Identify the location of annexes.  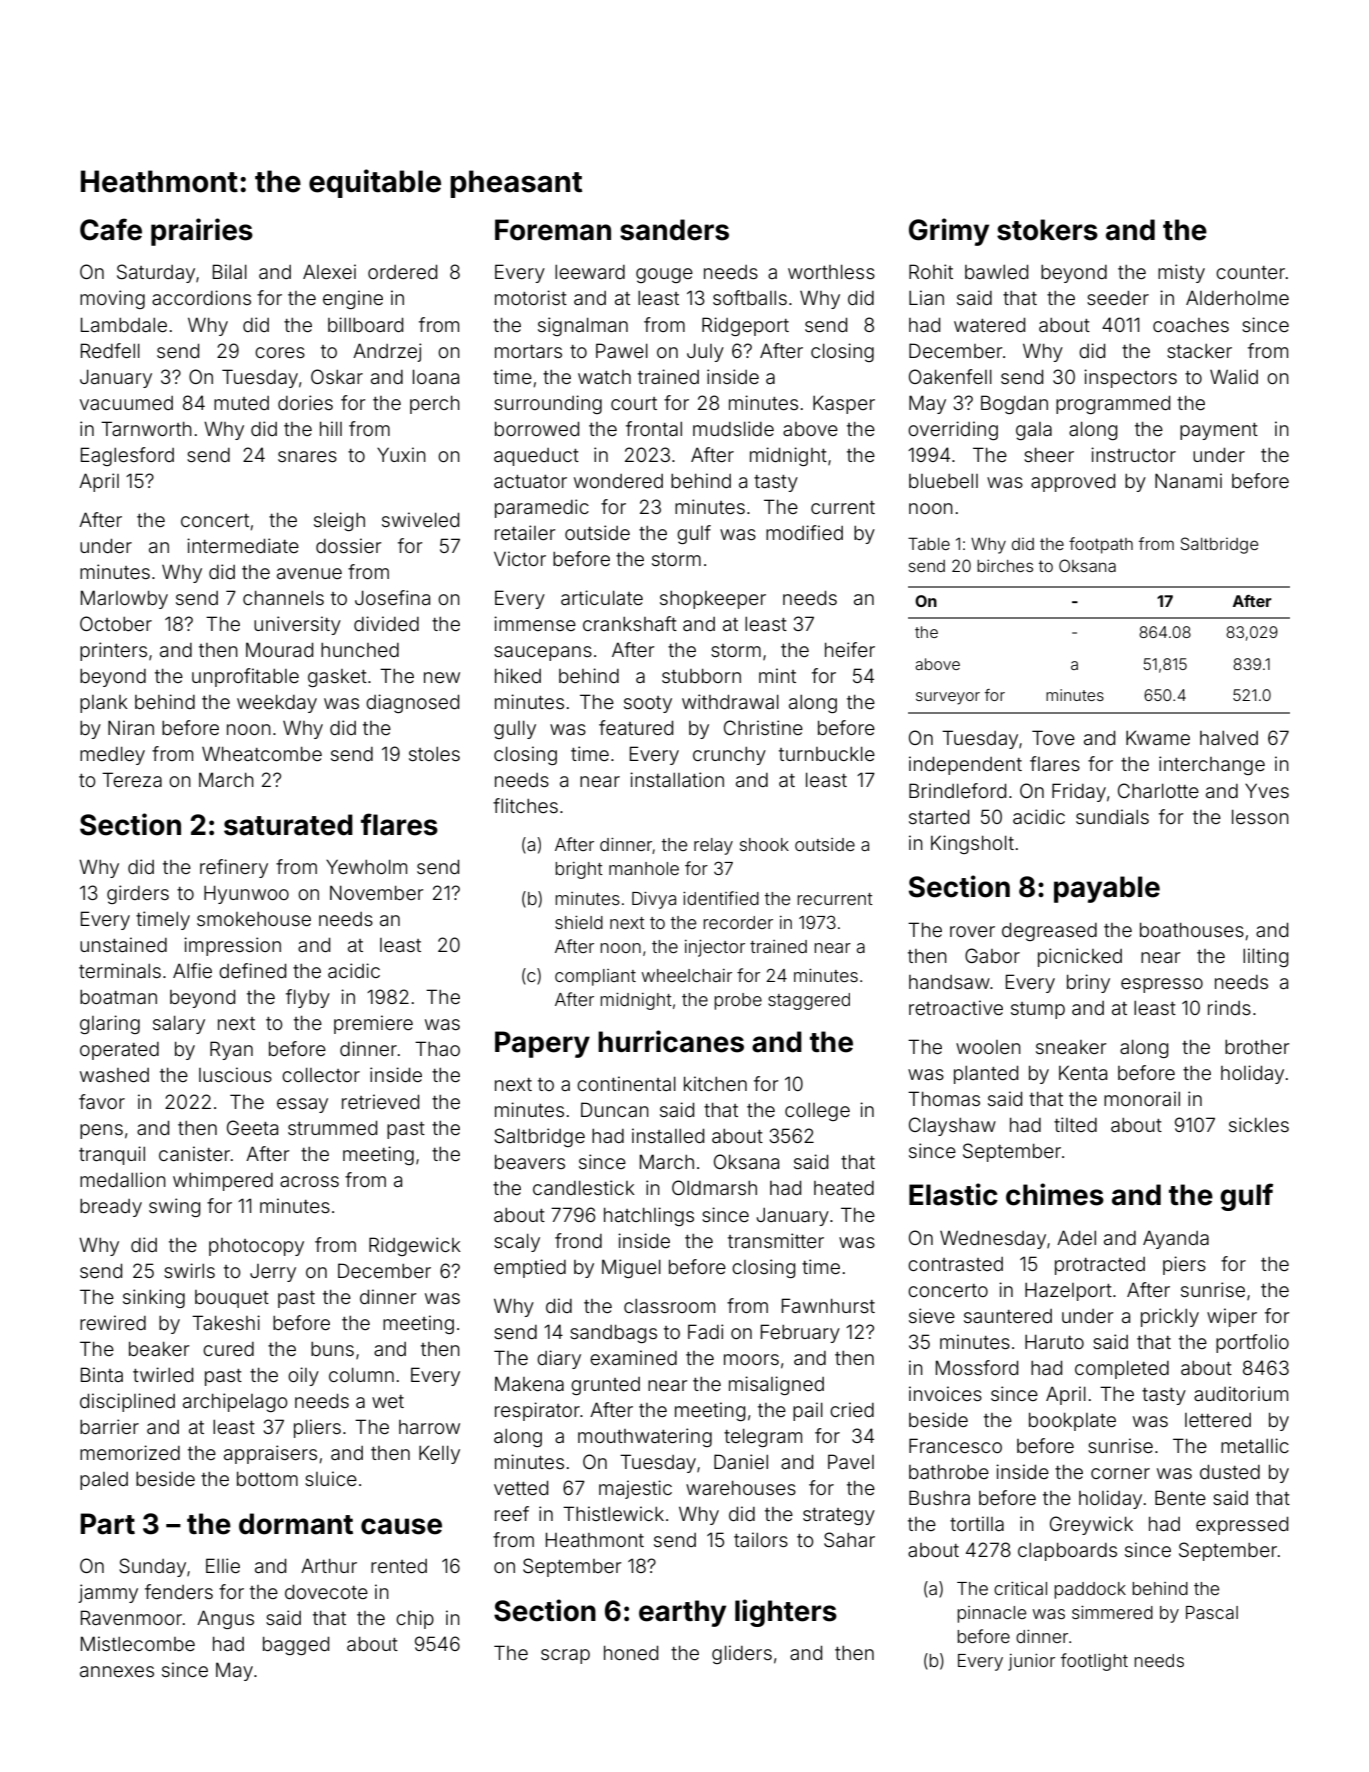
(117, 1671).
